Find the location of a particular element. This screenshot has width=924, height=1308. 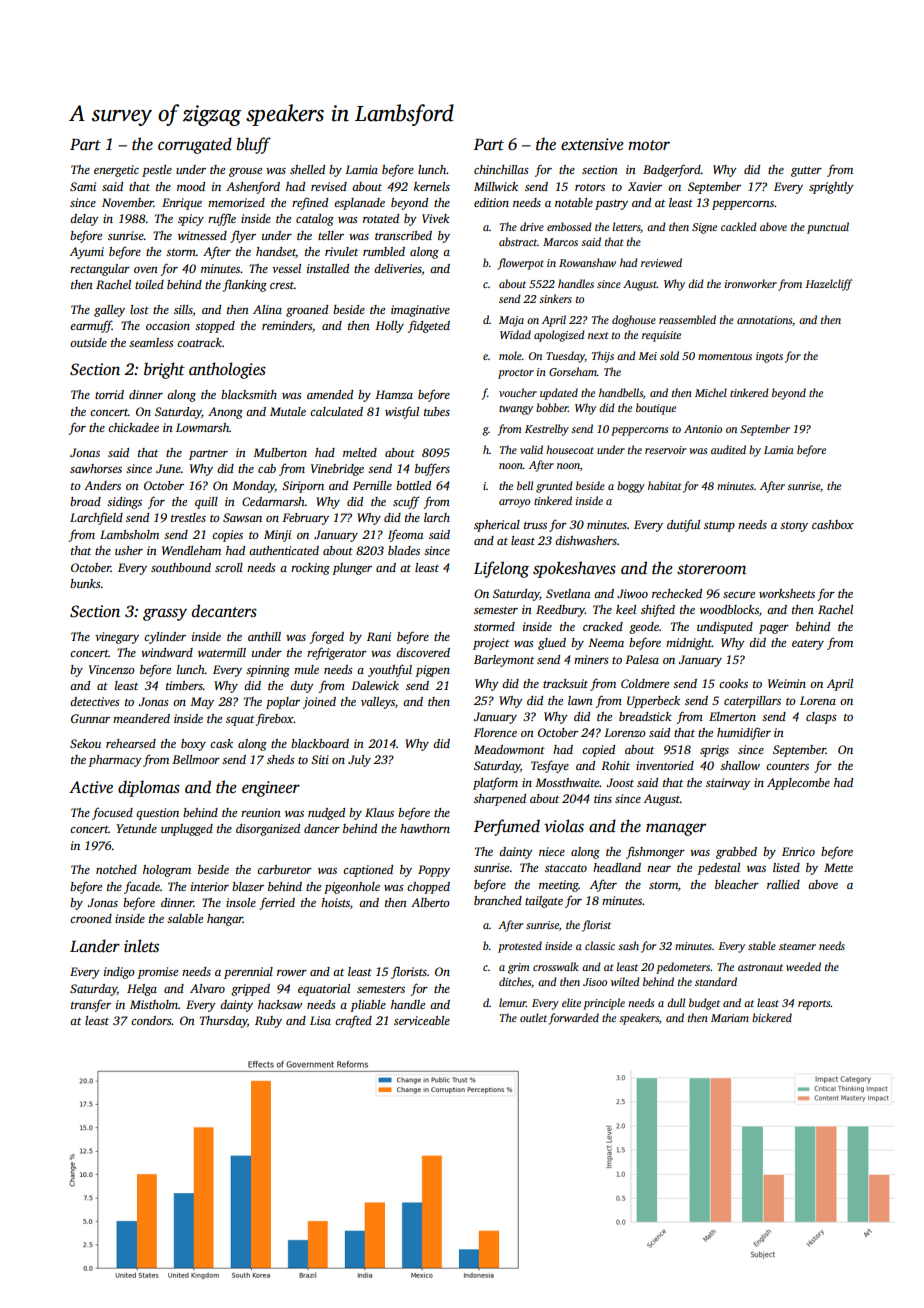

Meadowmont is located at coordinates (509, 749).
